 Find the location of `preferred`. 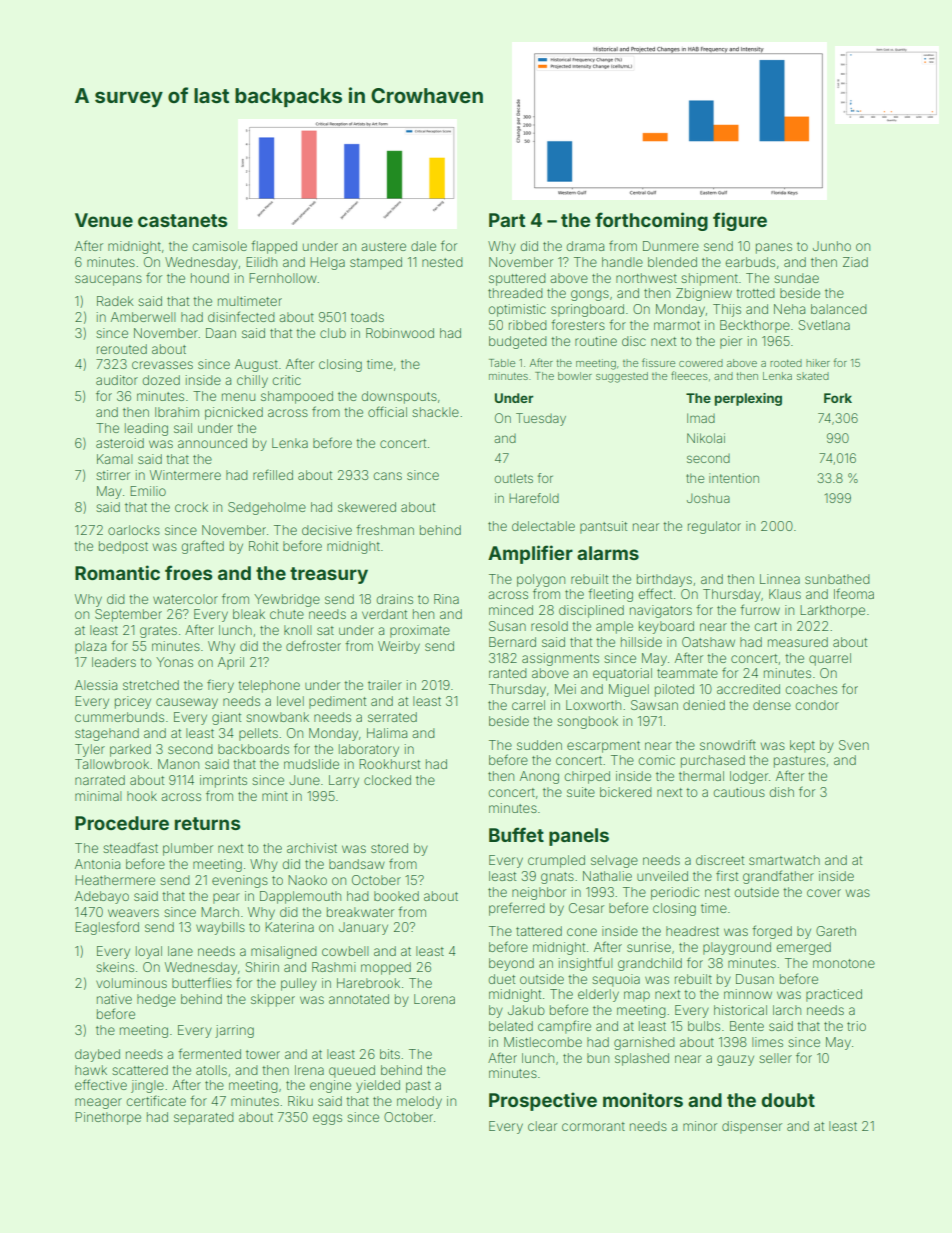

preferred is located at coordinates (517, 909).
